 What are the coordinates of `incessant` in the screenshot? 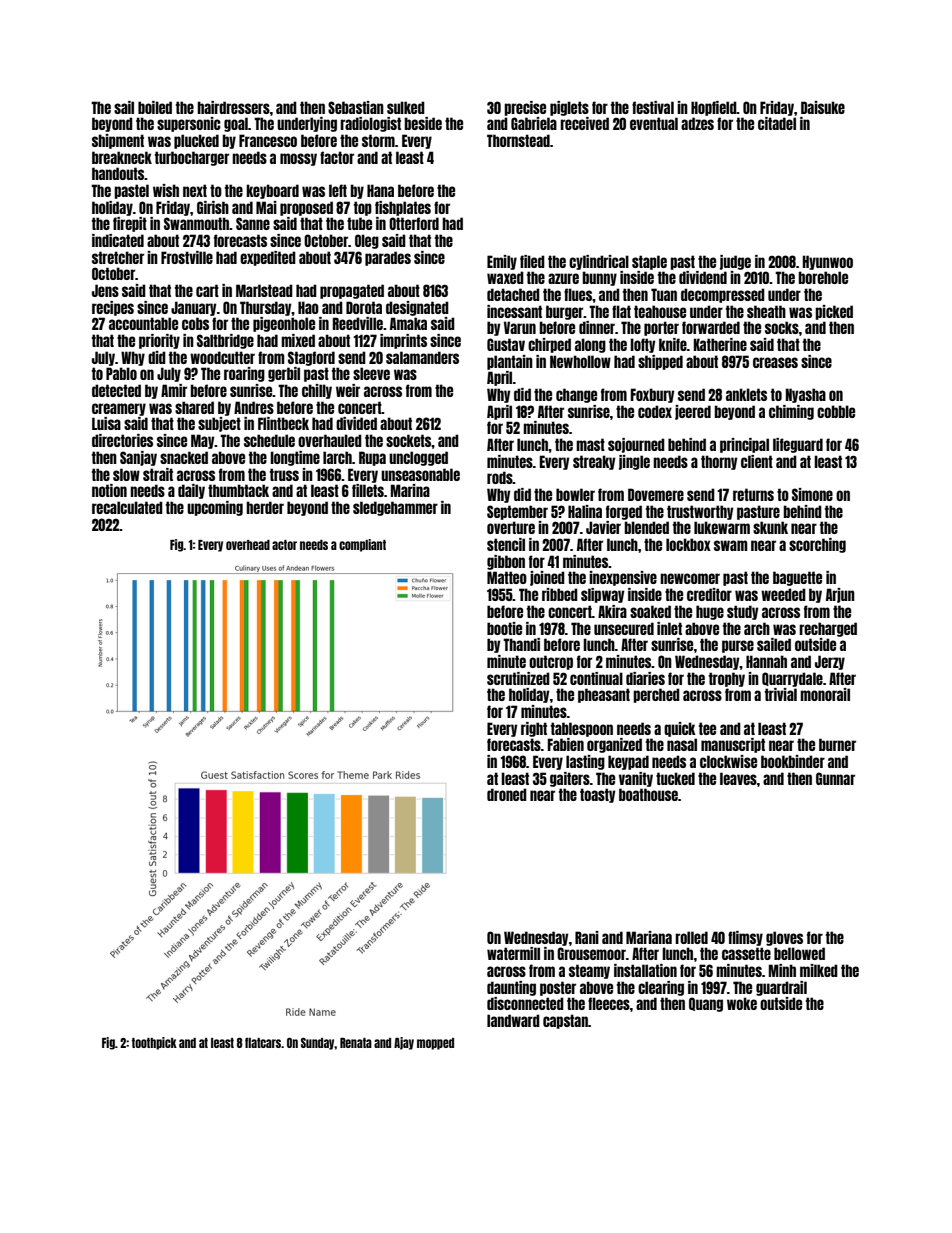 It's located at (514, 311).
